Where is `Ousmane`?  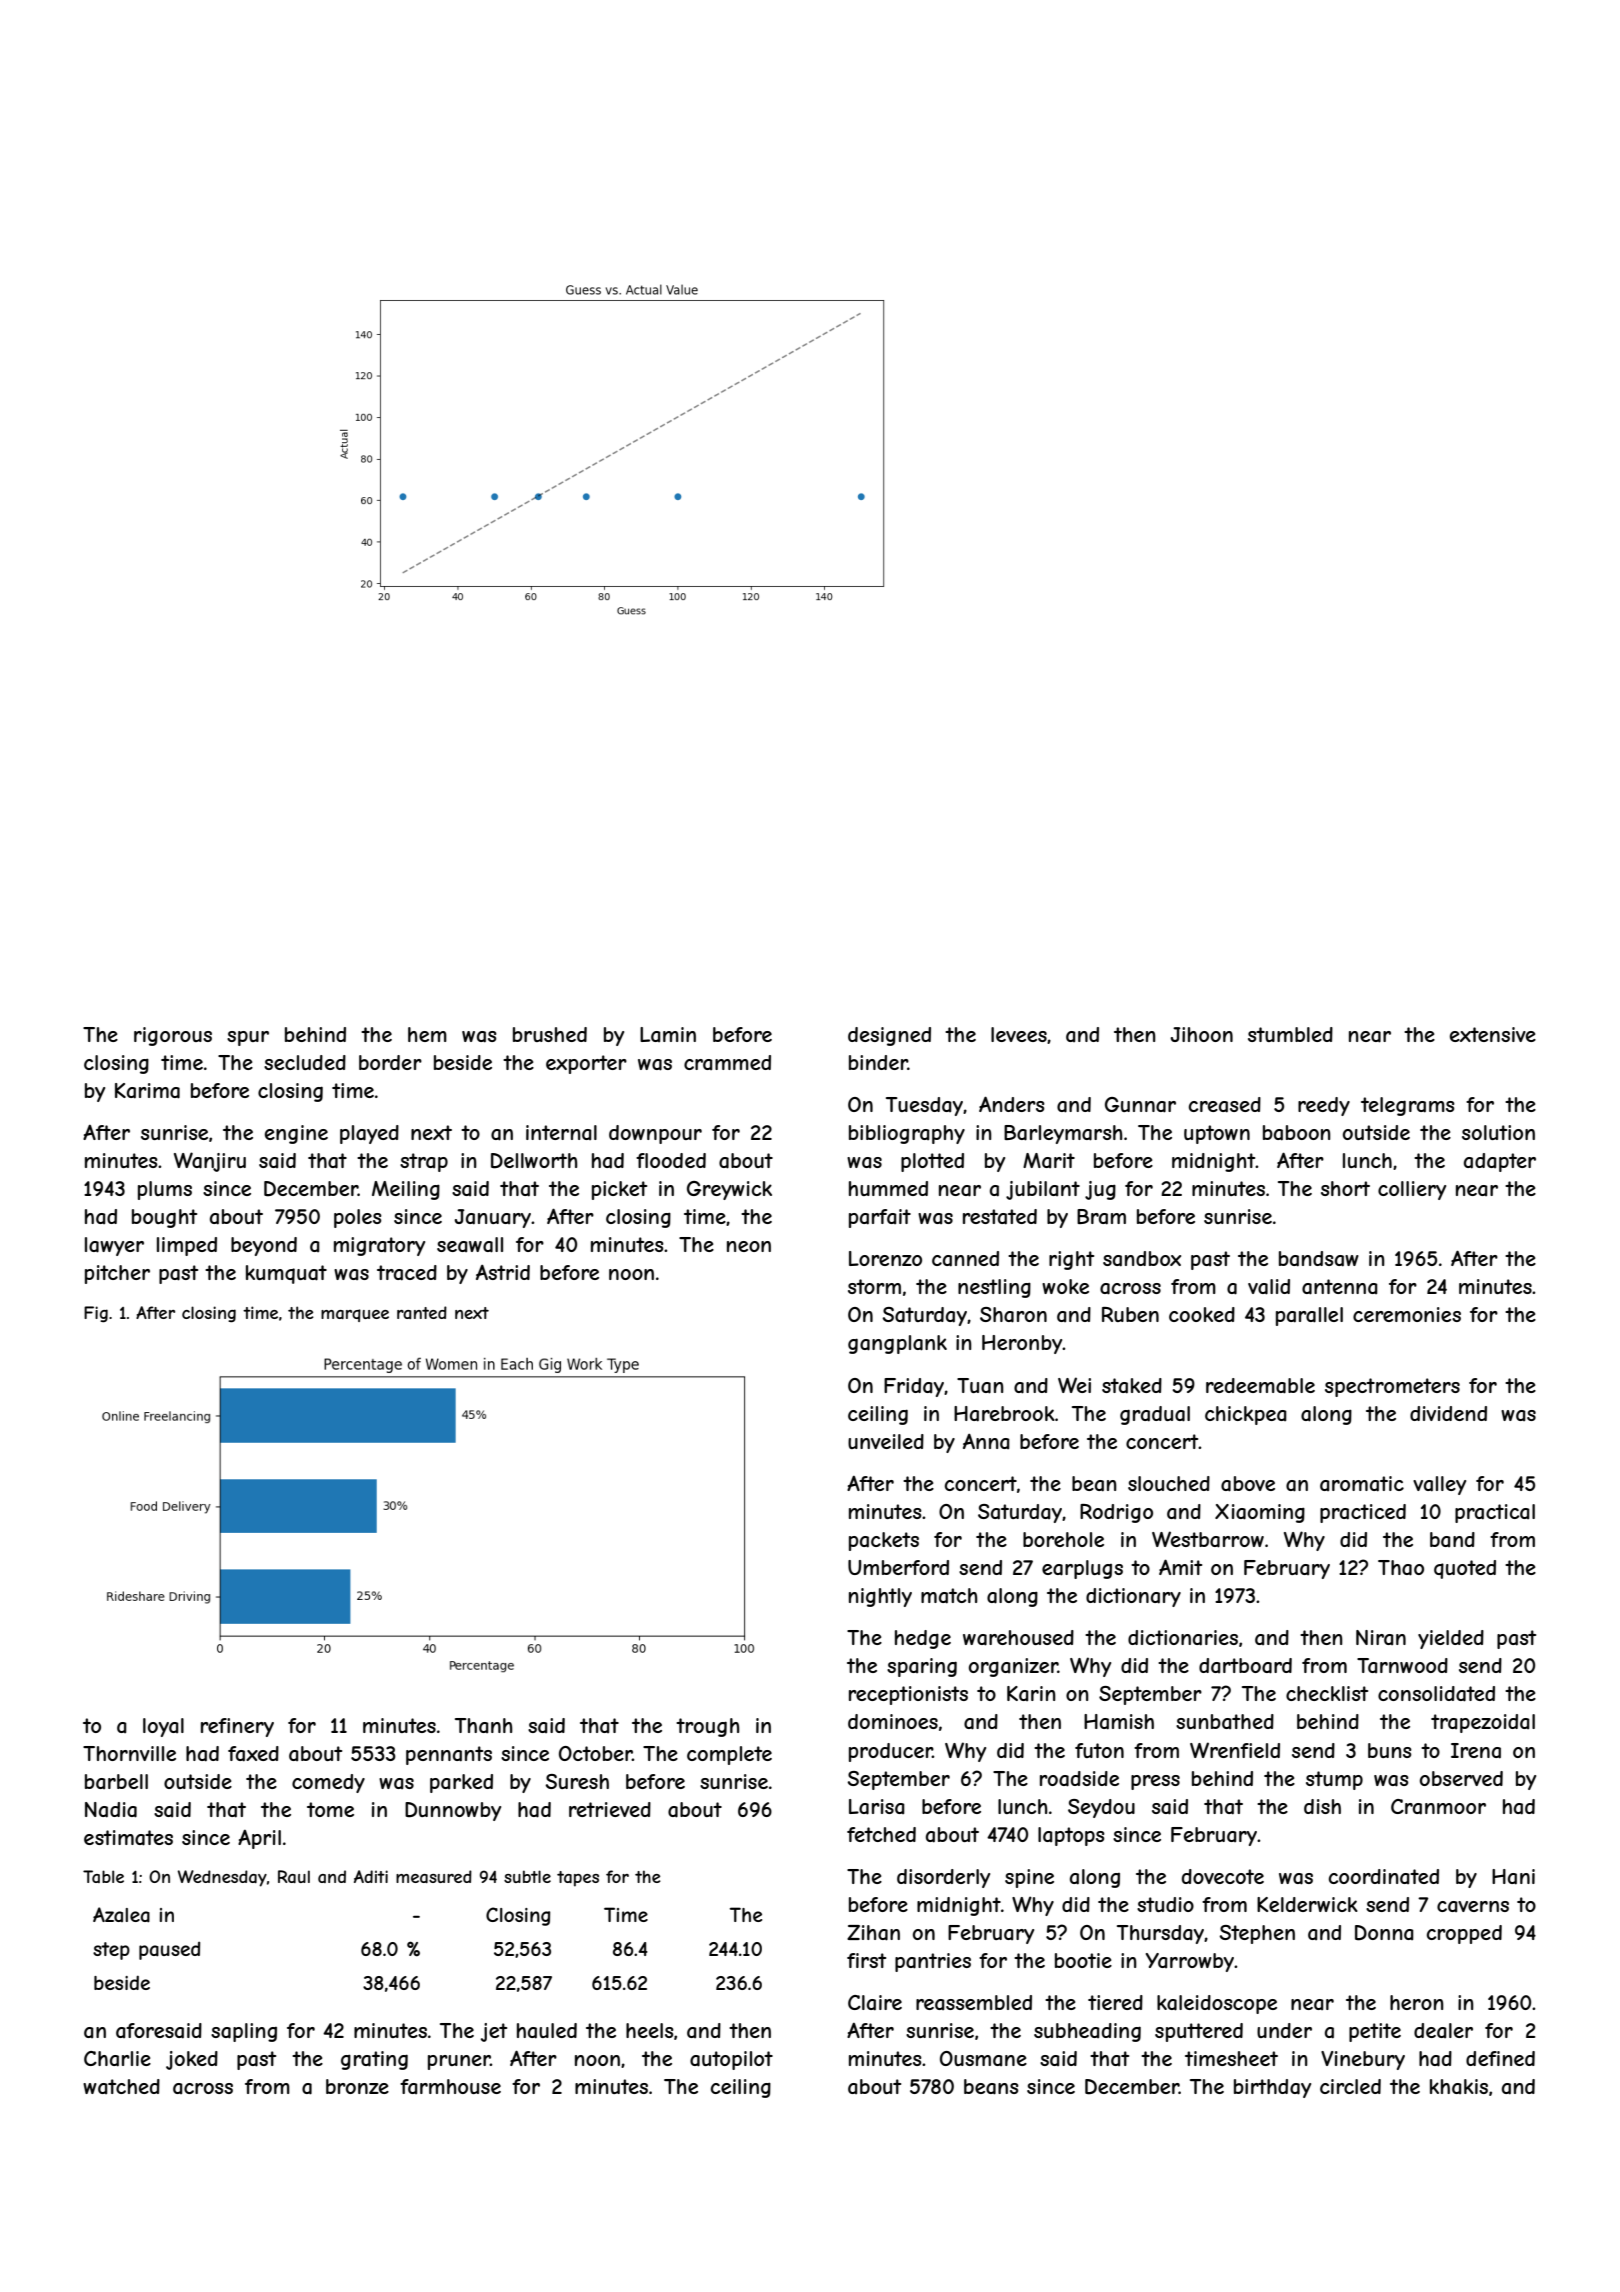
Ousmane is located at coordinates (983, 2058).
